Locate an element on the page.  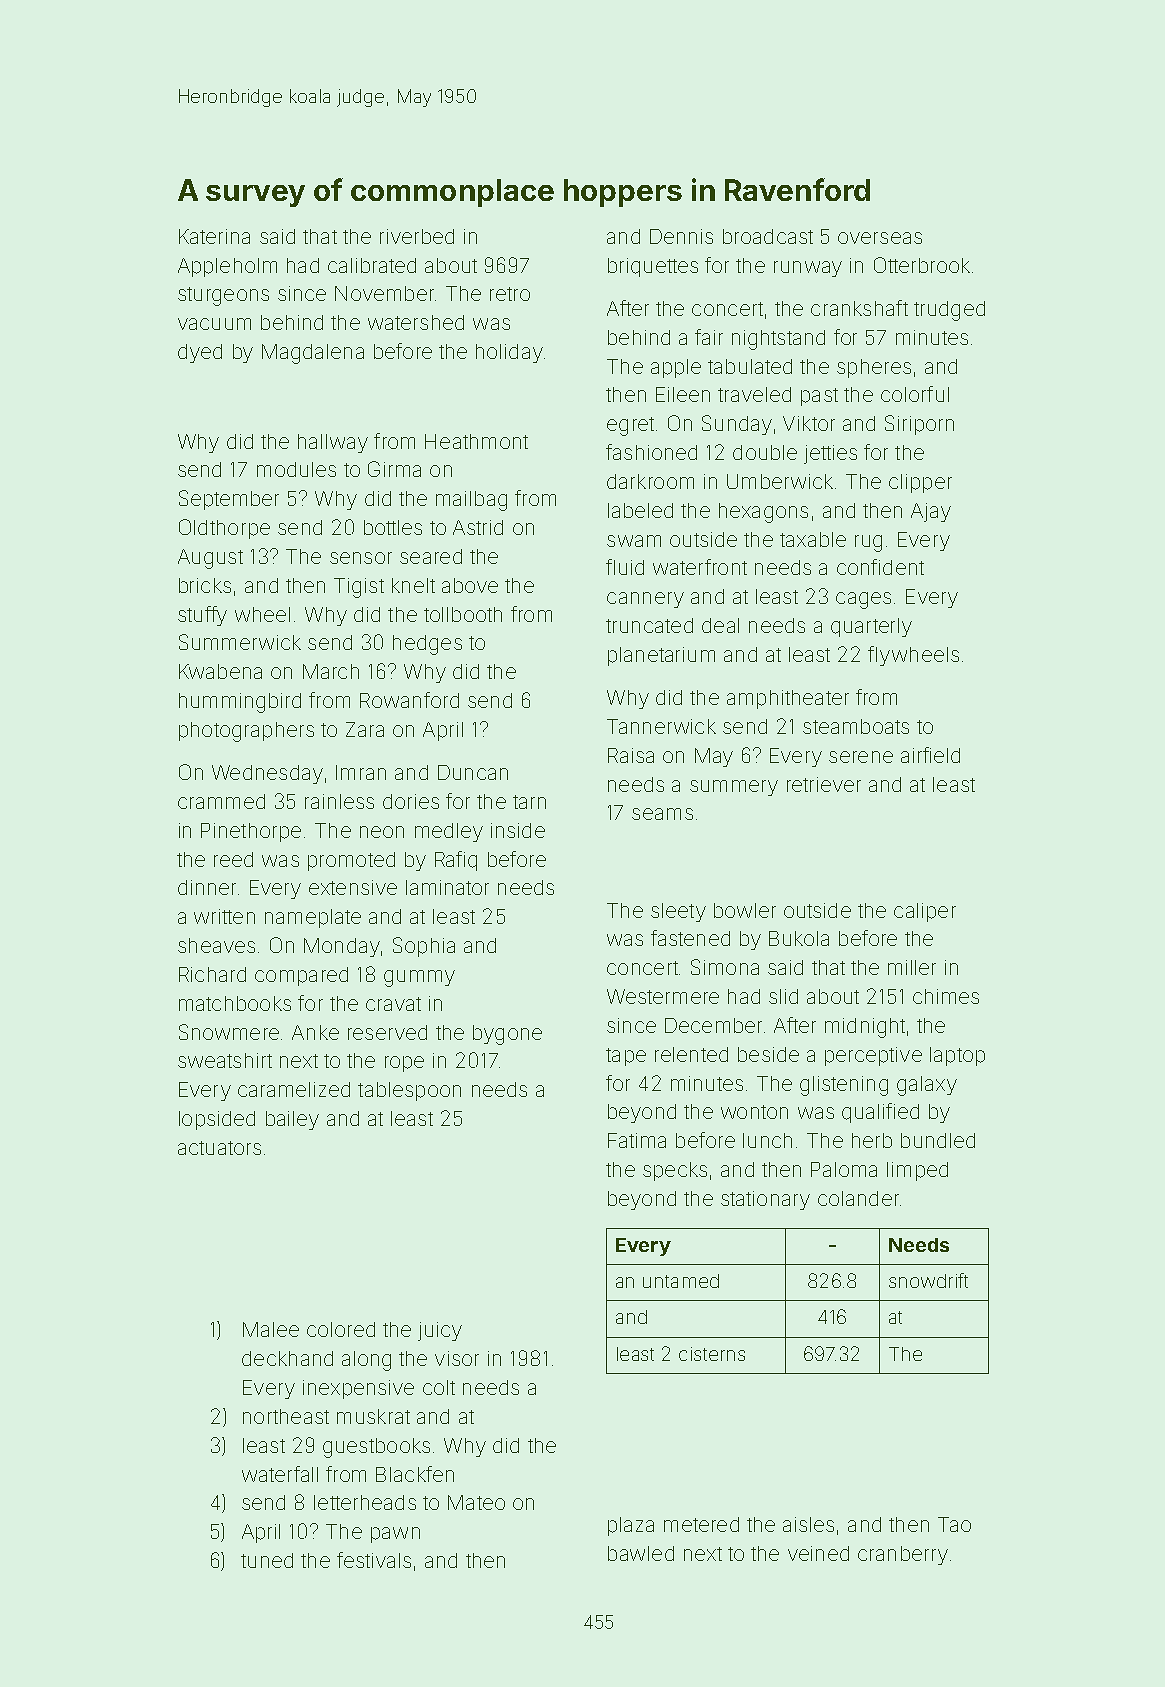
beside is located at coordinates (768, 1054).
